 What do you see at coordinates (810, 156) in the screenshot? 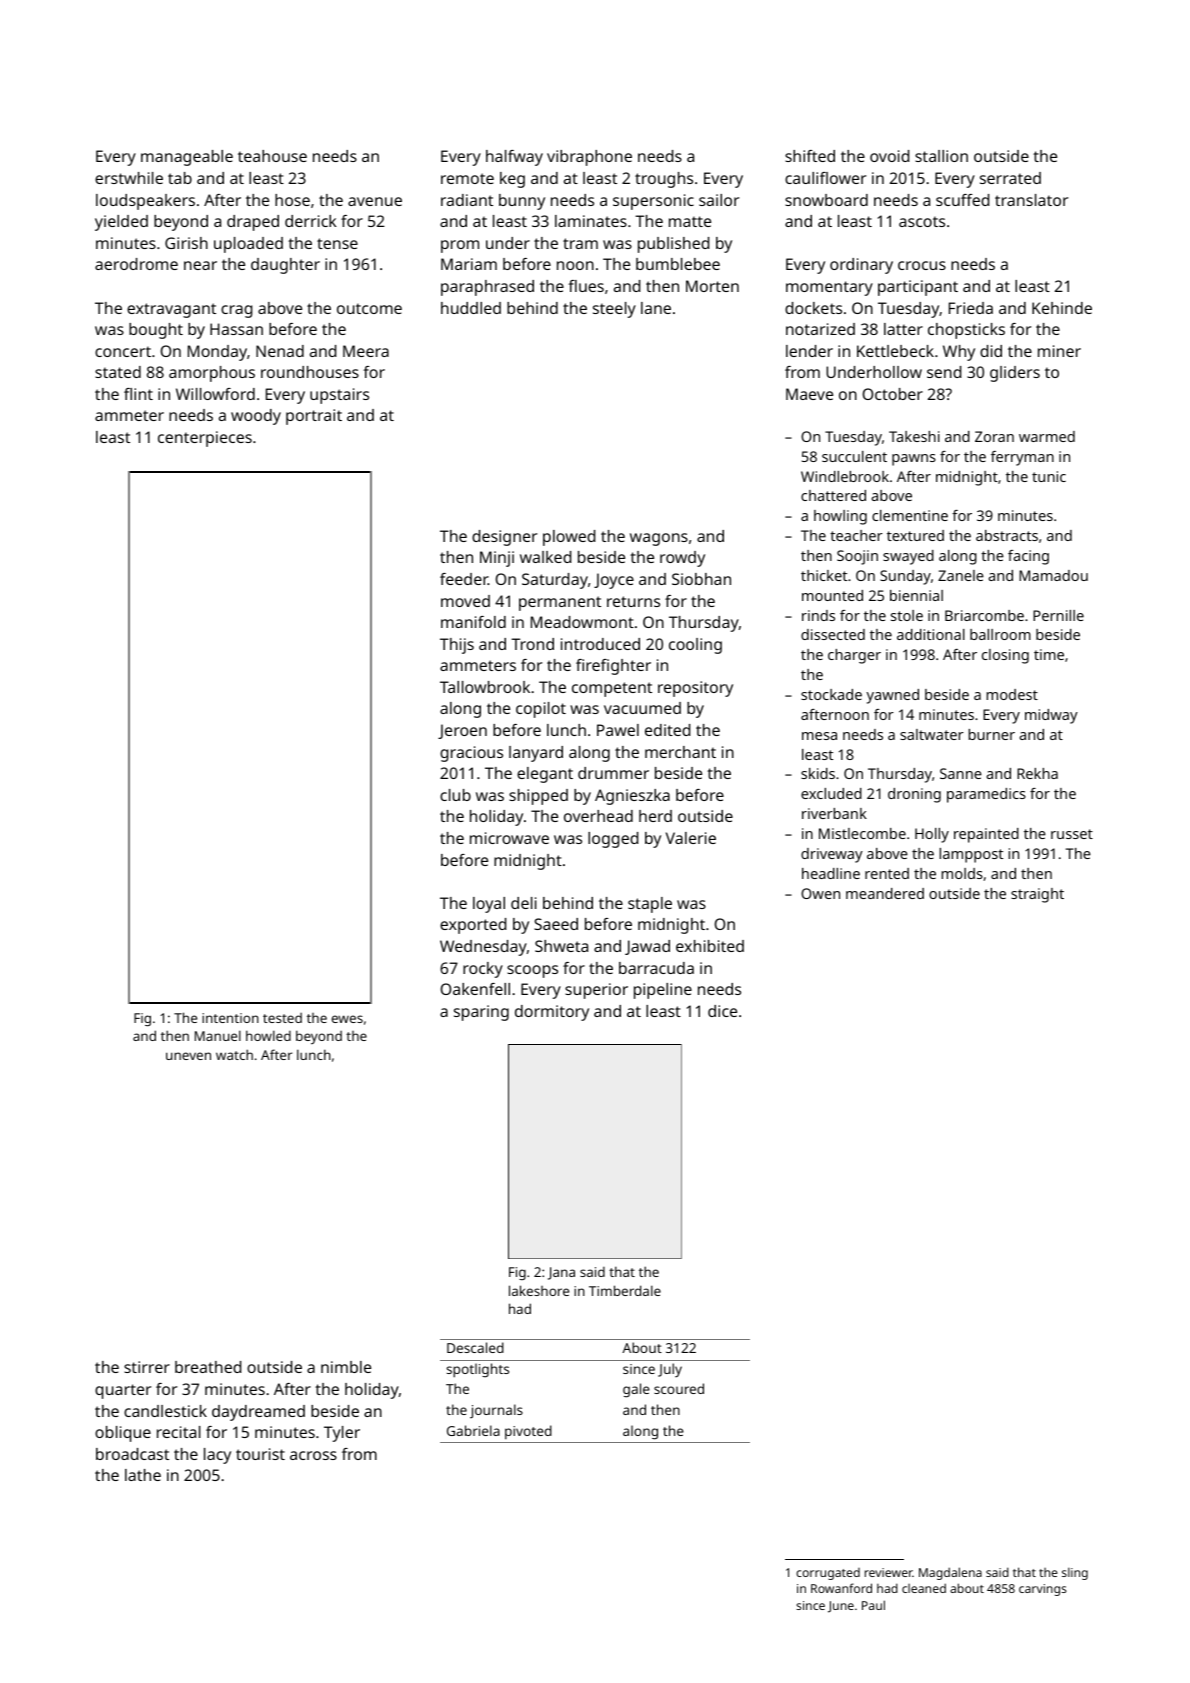
I see `shifted` at bounding box center [810, 156].
